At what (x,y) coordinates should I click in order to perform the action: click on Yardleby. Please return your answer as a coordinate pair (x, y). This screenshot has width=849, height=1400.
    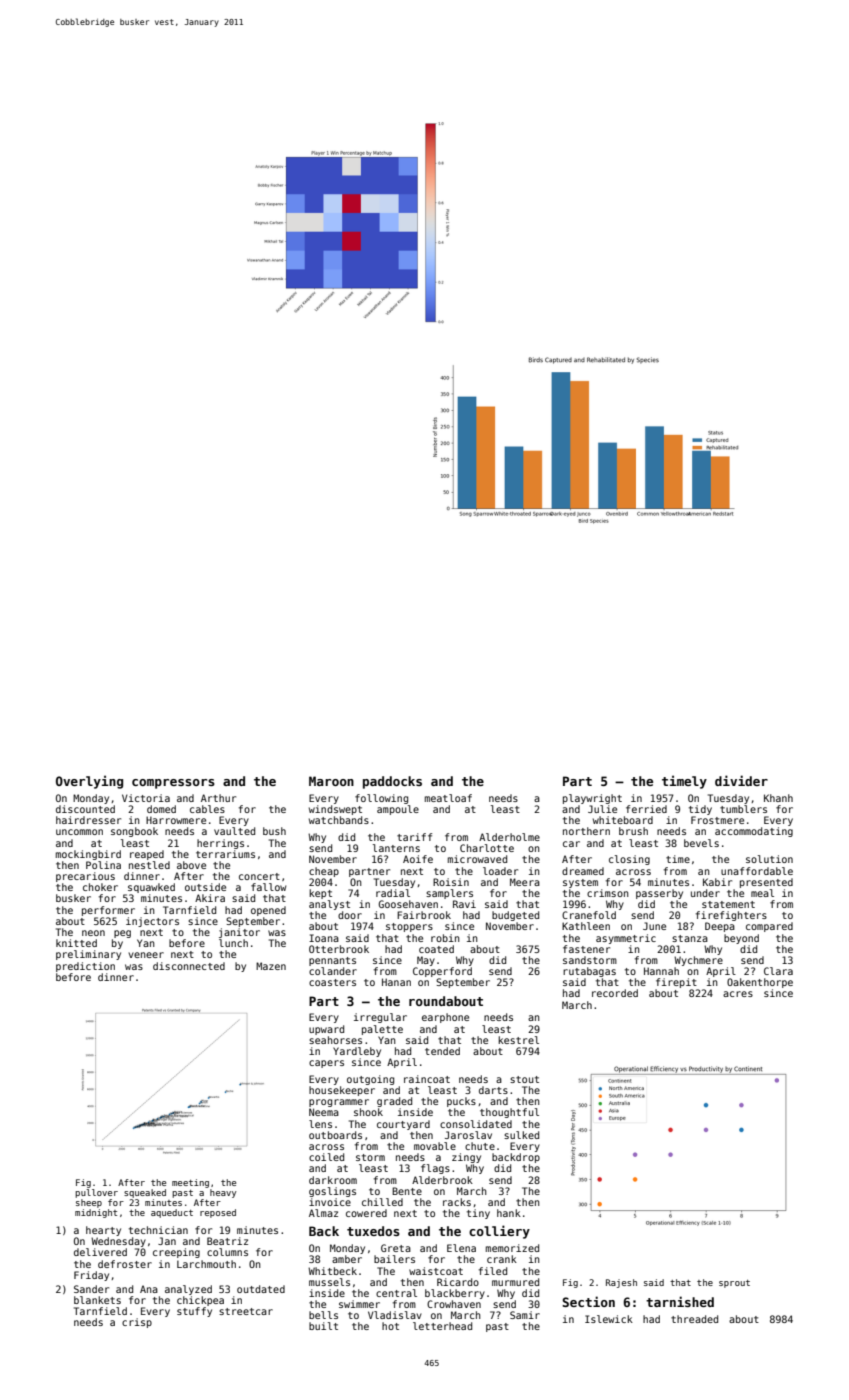
    Looking at the image, I should click on (357, 1052).
